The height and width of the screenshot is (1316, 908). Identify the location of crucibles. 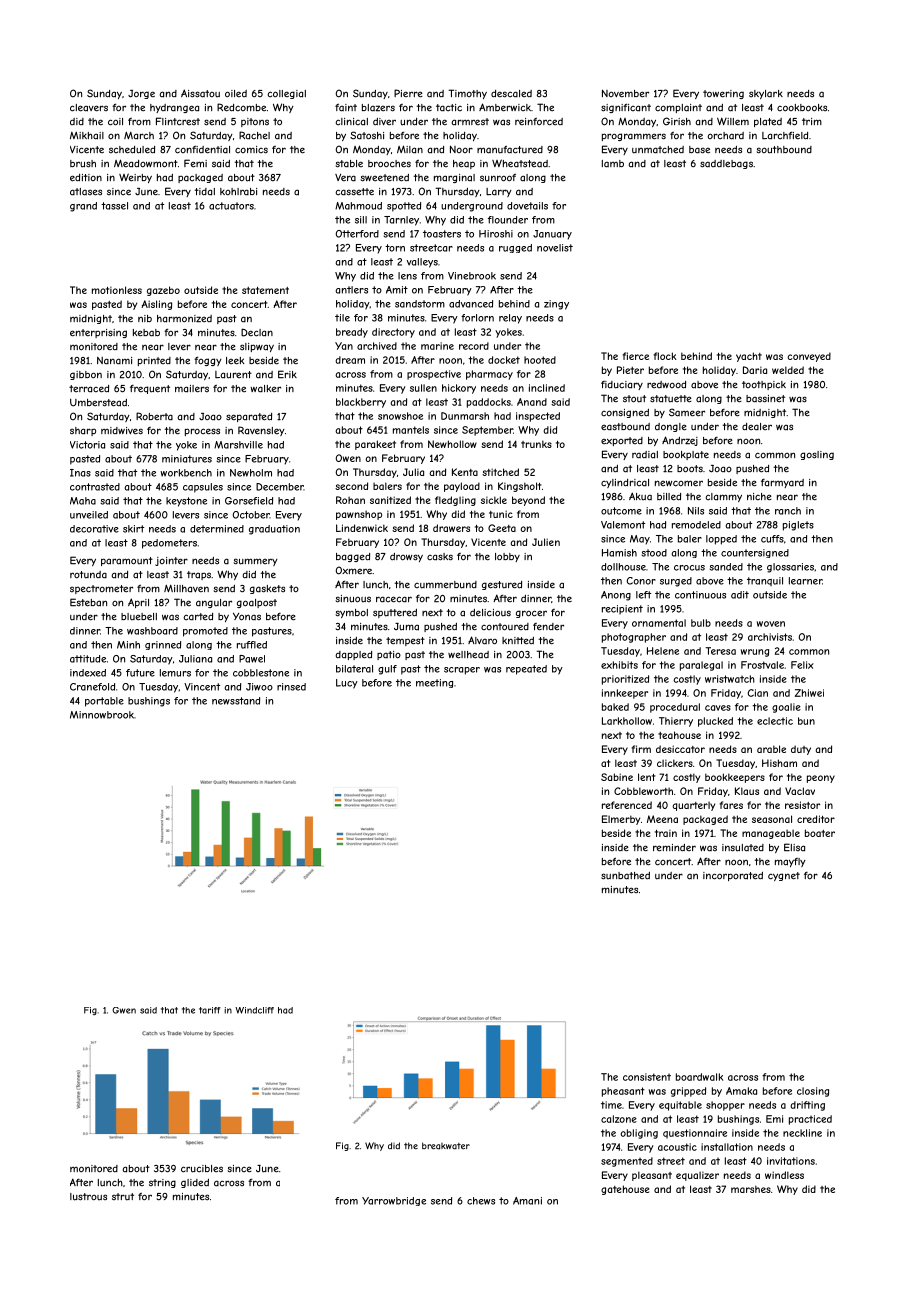
(202, 1169).
